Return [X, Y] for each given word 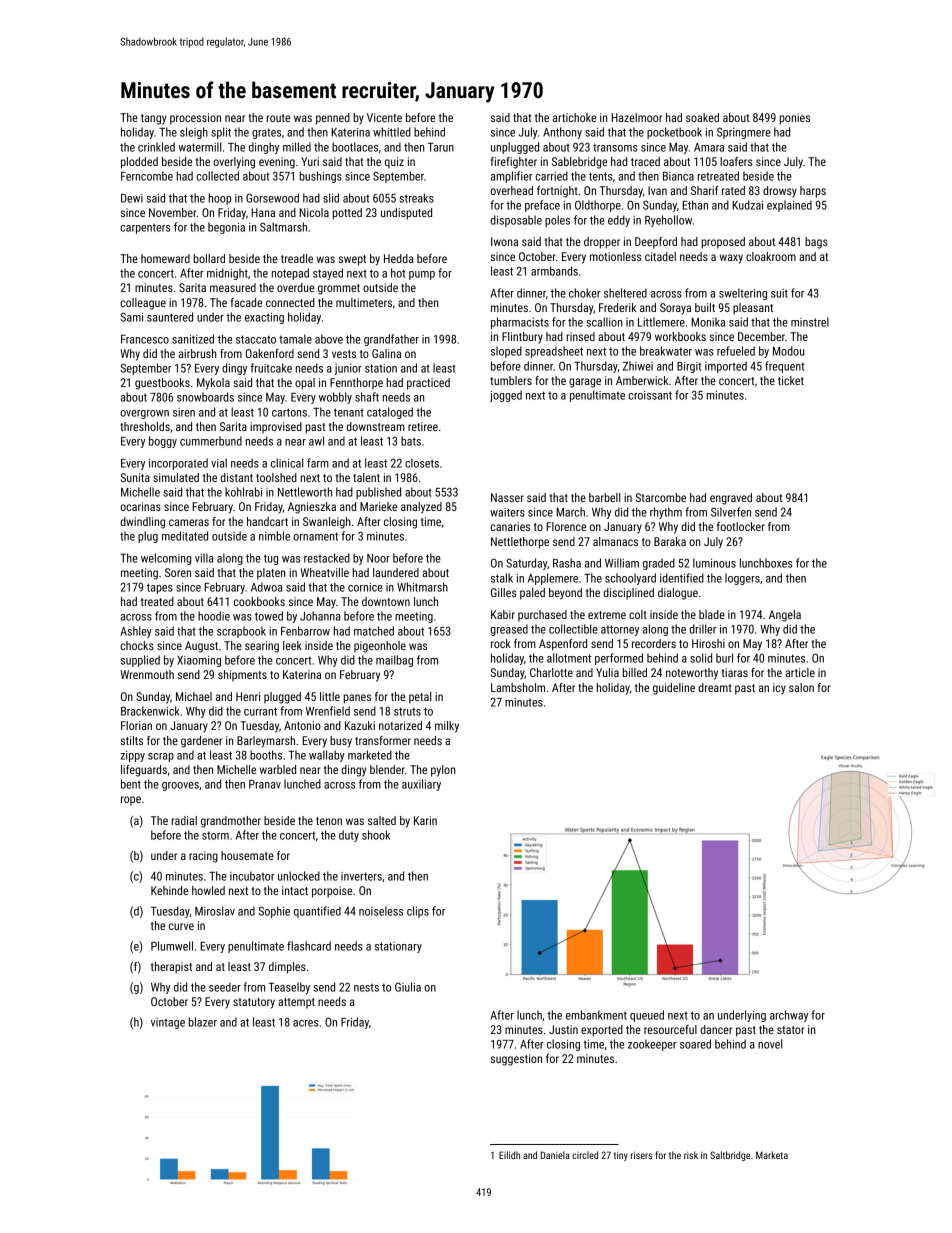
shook [376, 835]
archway [789, 1016]
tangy [153, 119]
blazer [203, 1022]
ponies [795, 119]
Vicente [384, 117]
